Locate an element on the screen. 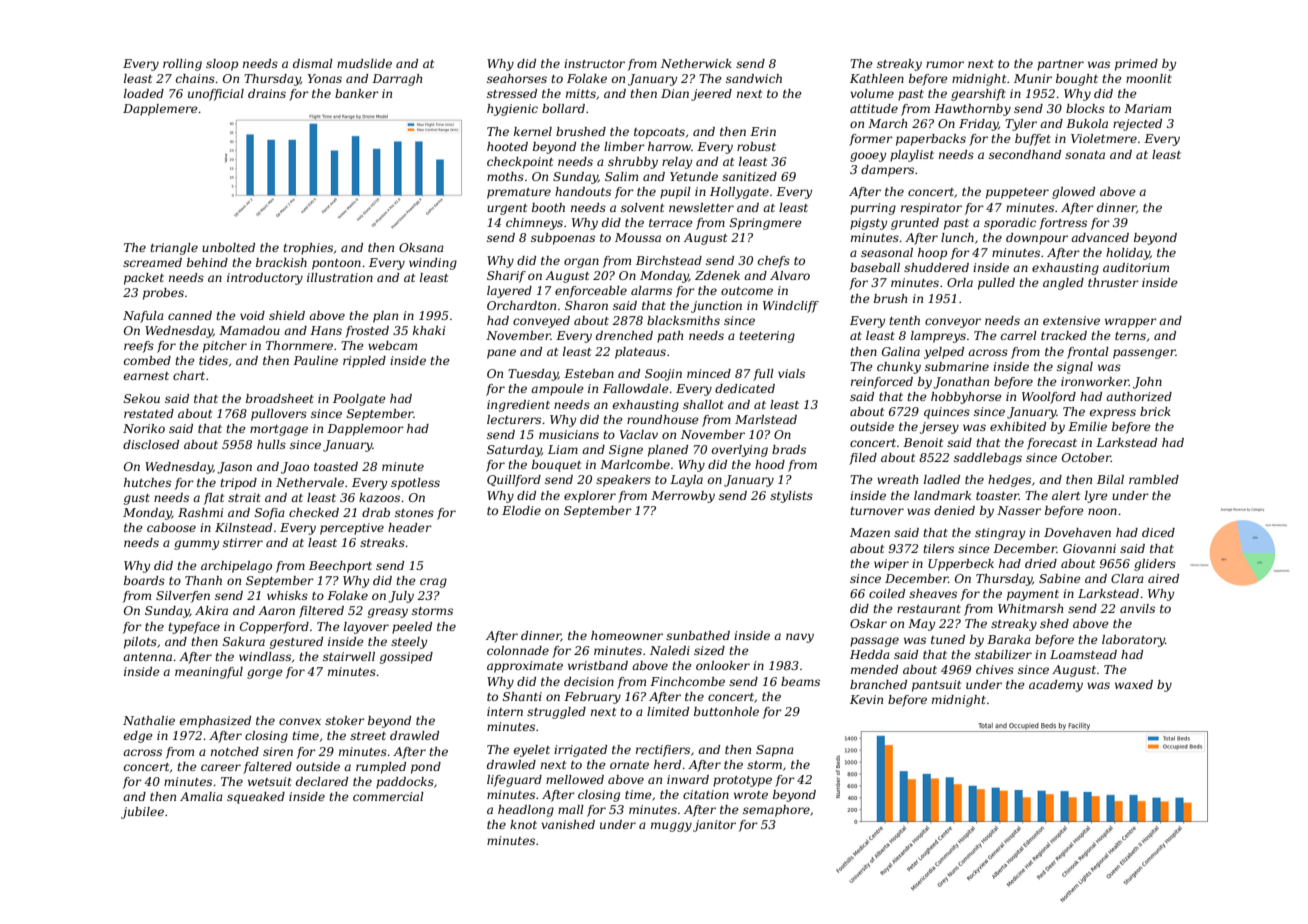  rambled is located at coordinates (1154, 479).
